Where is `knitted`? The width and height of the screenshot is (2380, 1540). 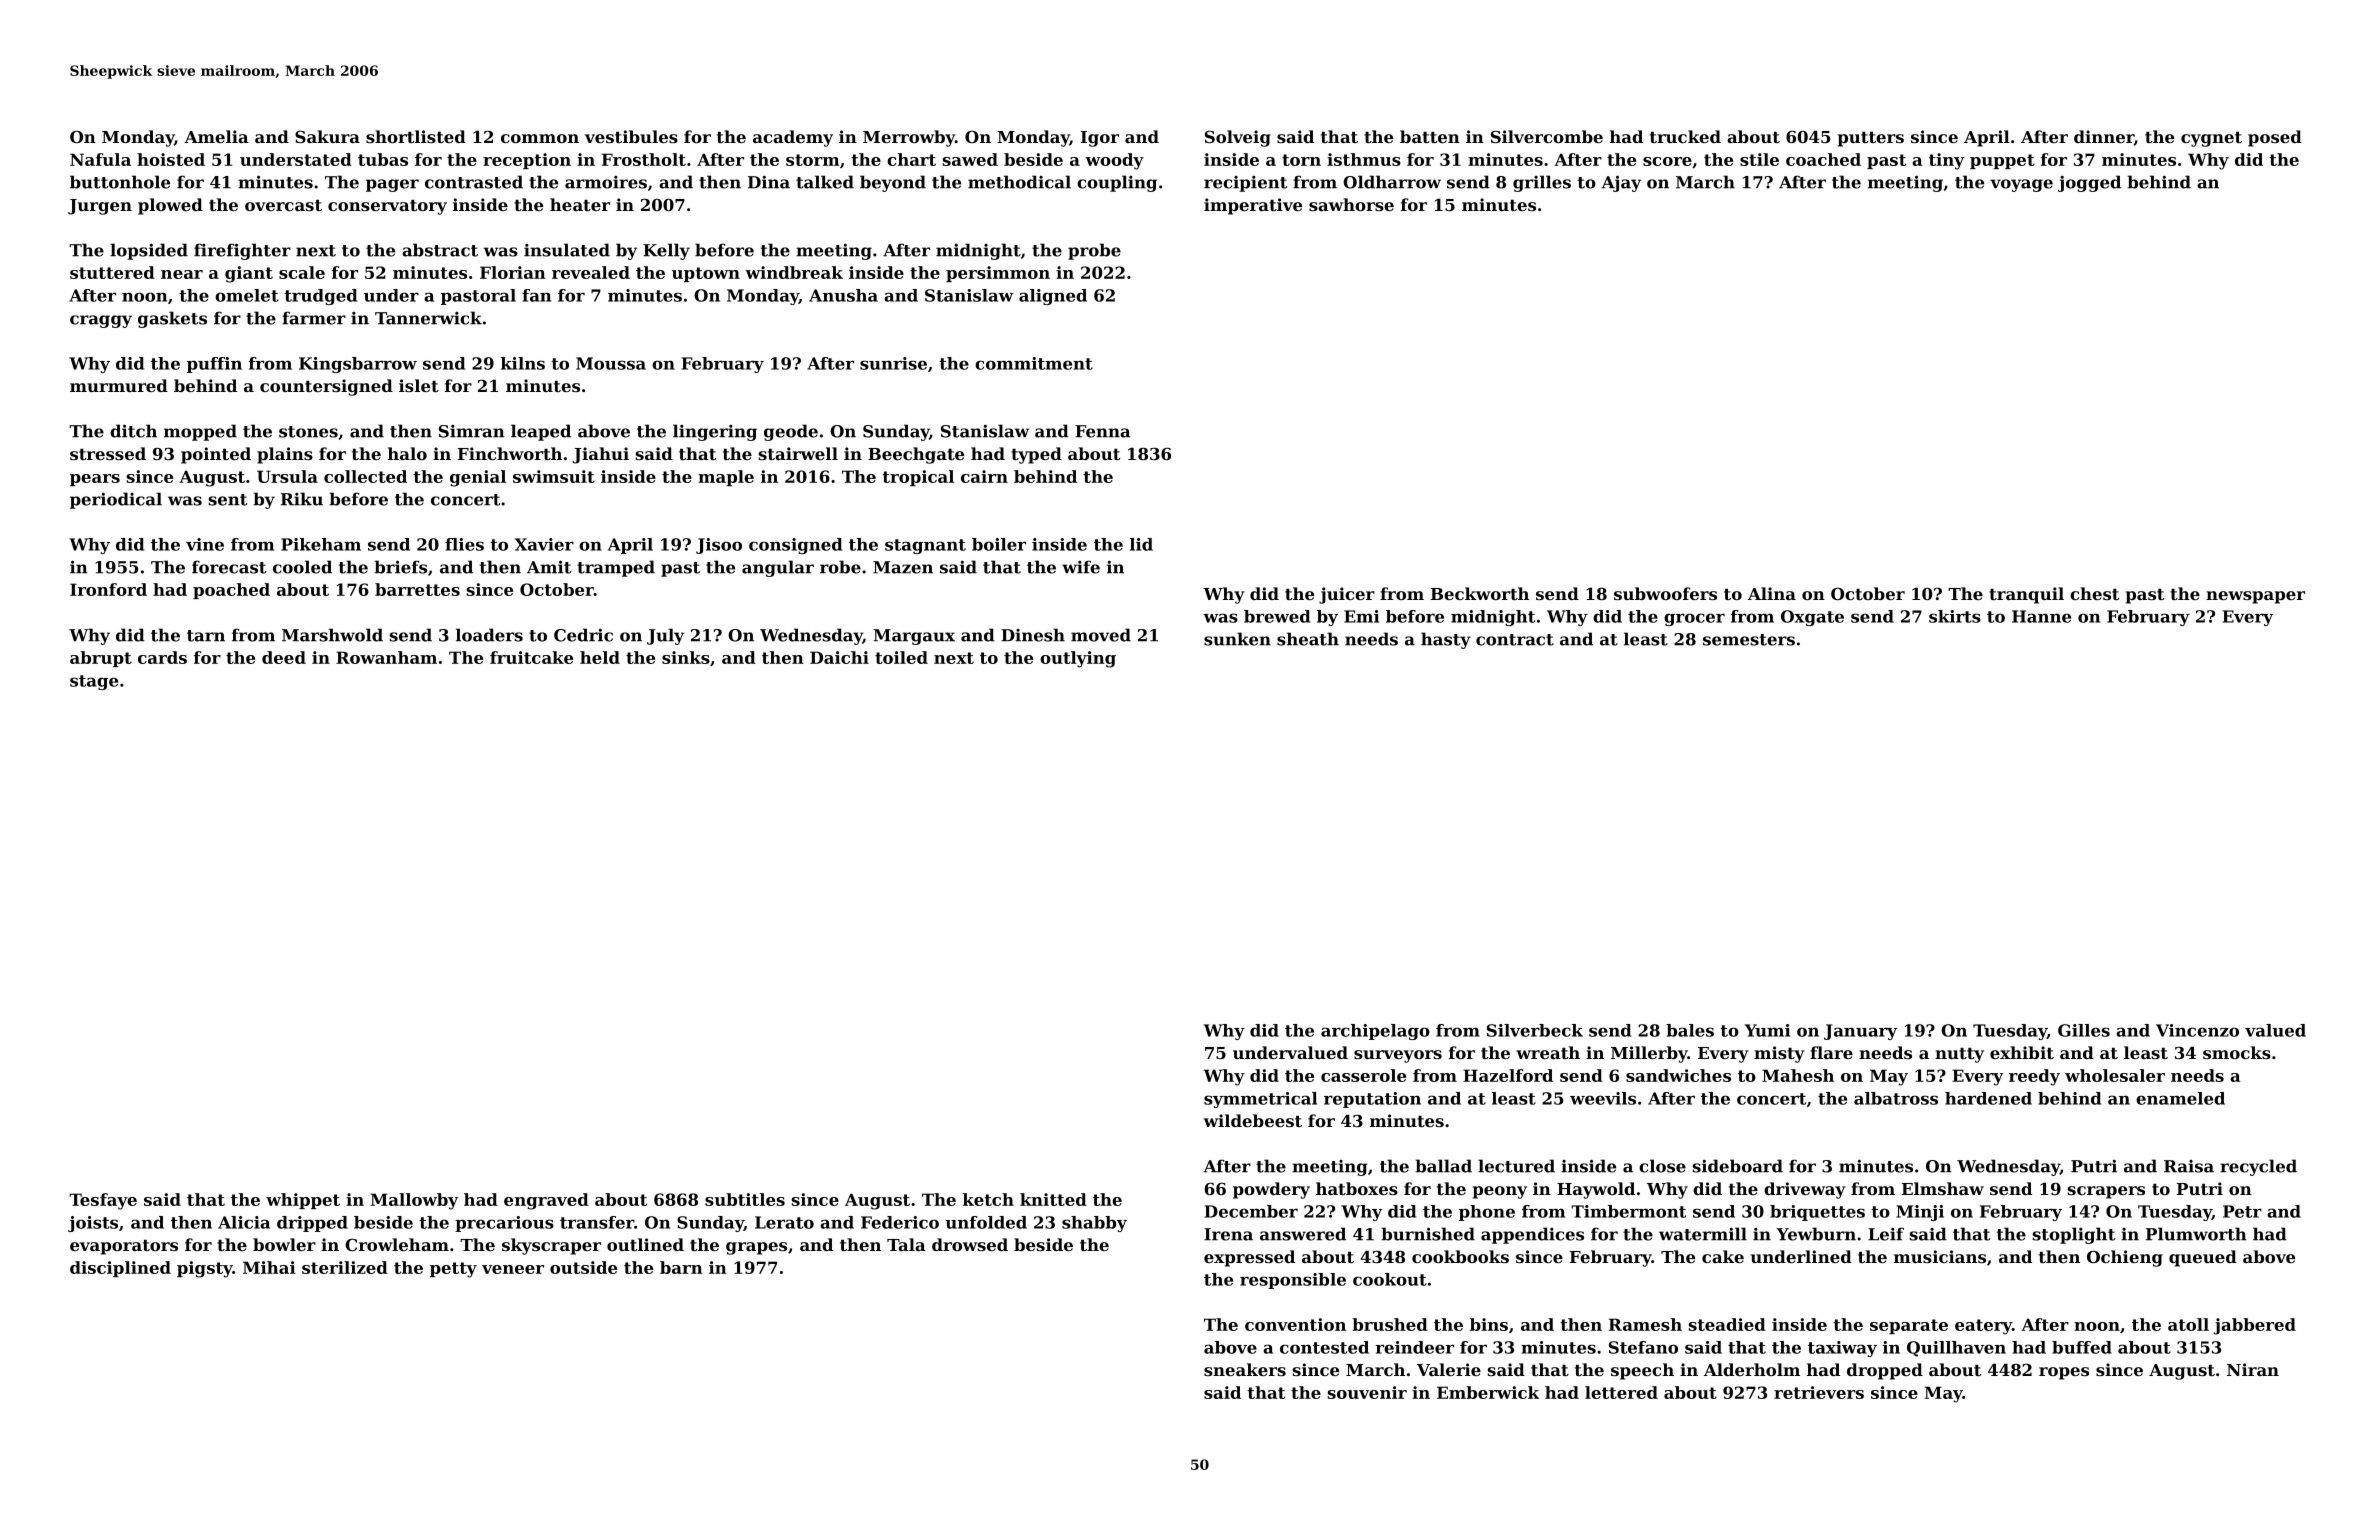 knitted is located at coordinates (1053, 1199).
